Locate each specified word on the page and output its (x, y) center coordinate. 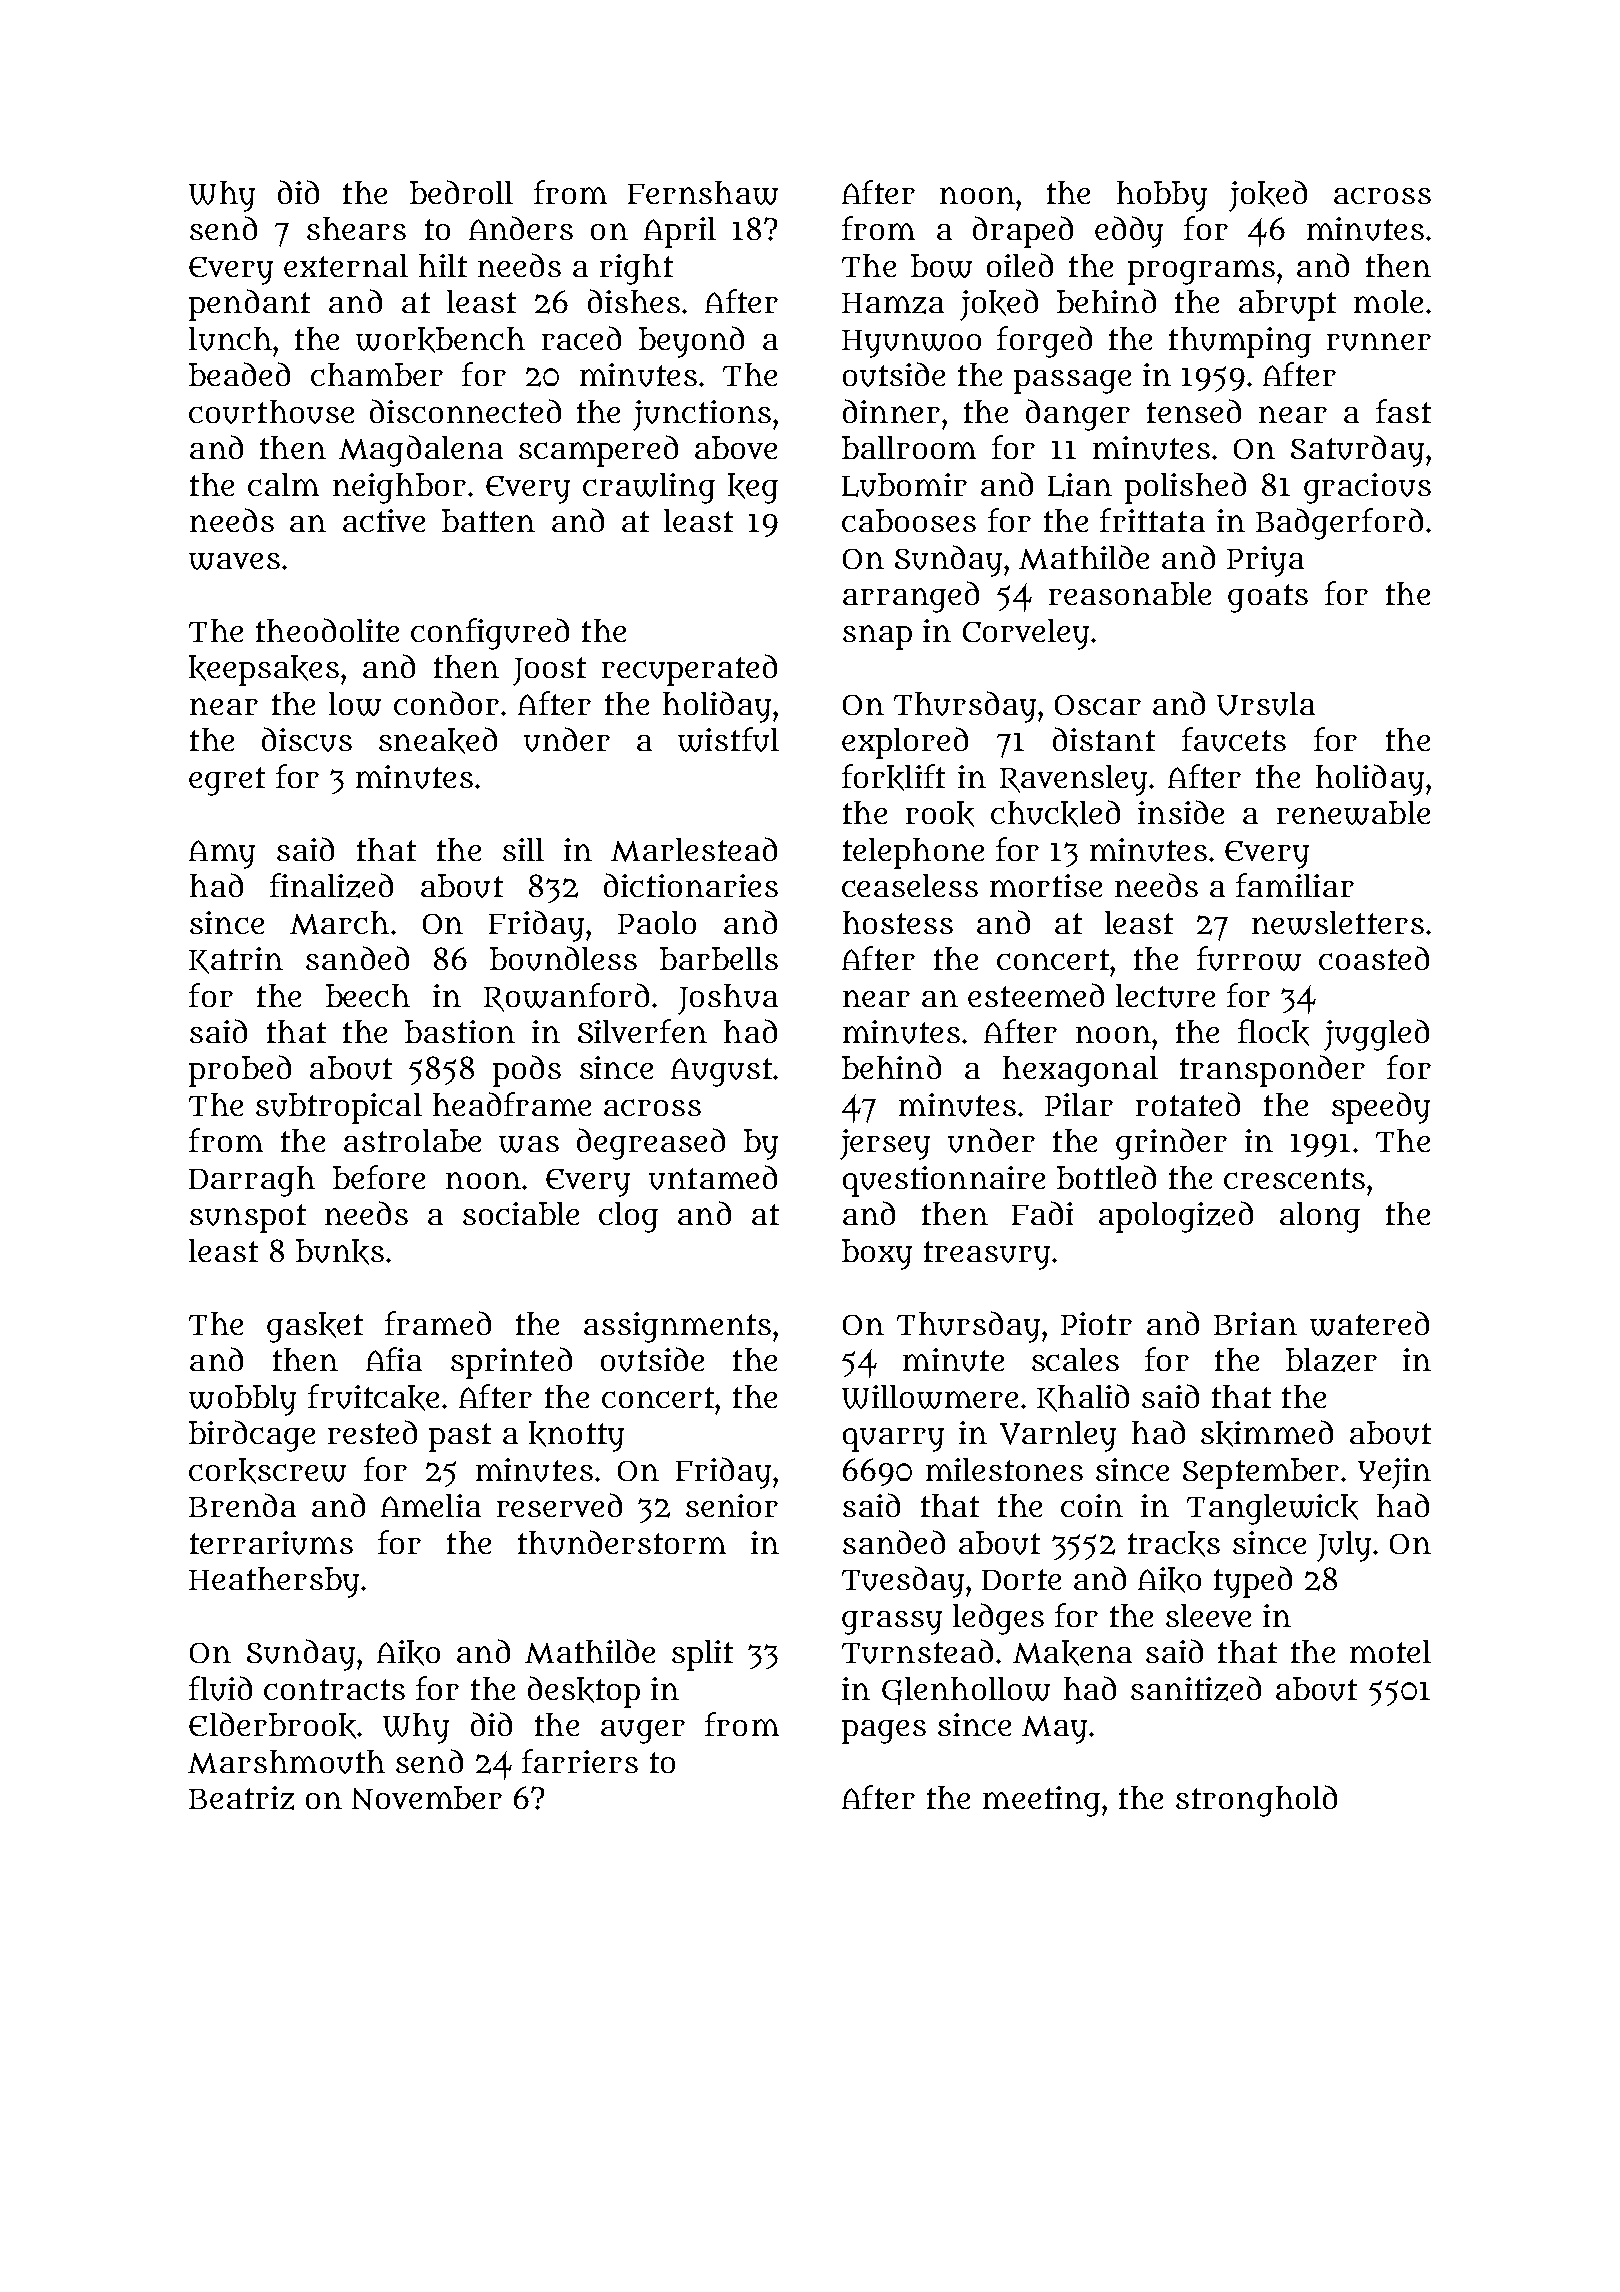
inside (1181, 812)
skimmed (1267, 1433)
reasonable (1130, 593)
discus (307, 739)
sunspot (248, 1218)
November (427, 1798)
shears (356, 228)
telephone (913, 853)
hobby (1162, 196)
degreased (651, 1144)
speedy (1381, 1108)
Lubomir (904, 485)
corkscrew (267, 1471)
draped (1023, 232)
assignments (677, 1327)
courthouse (271, 412)
